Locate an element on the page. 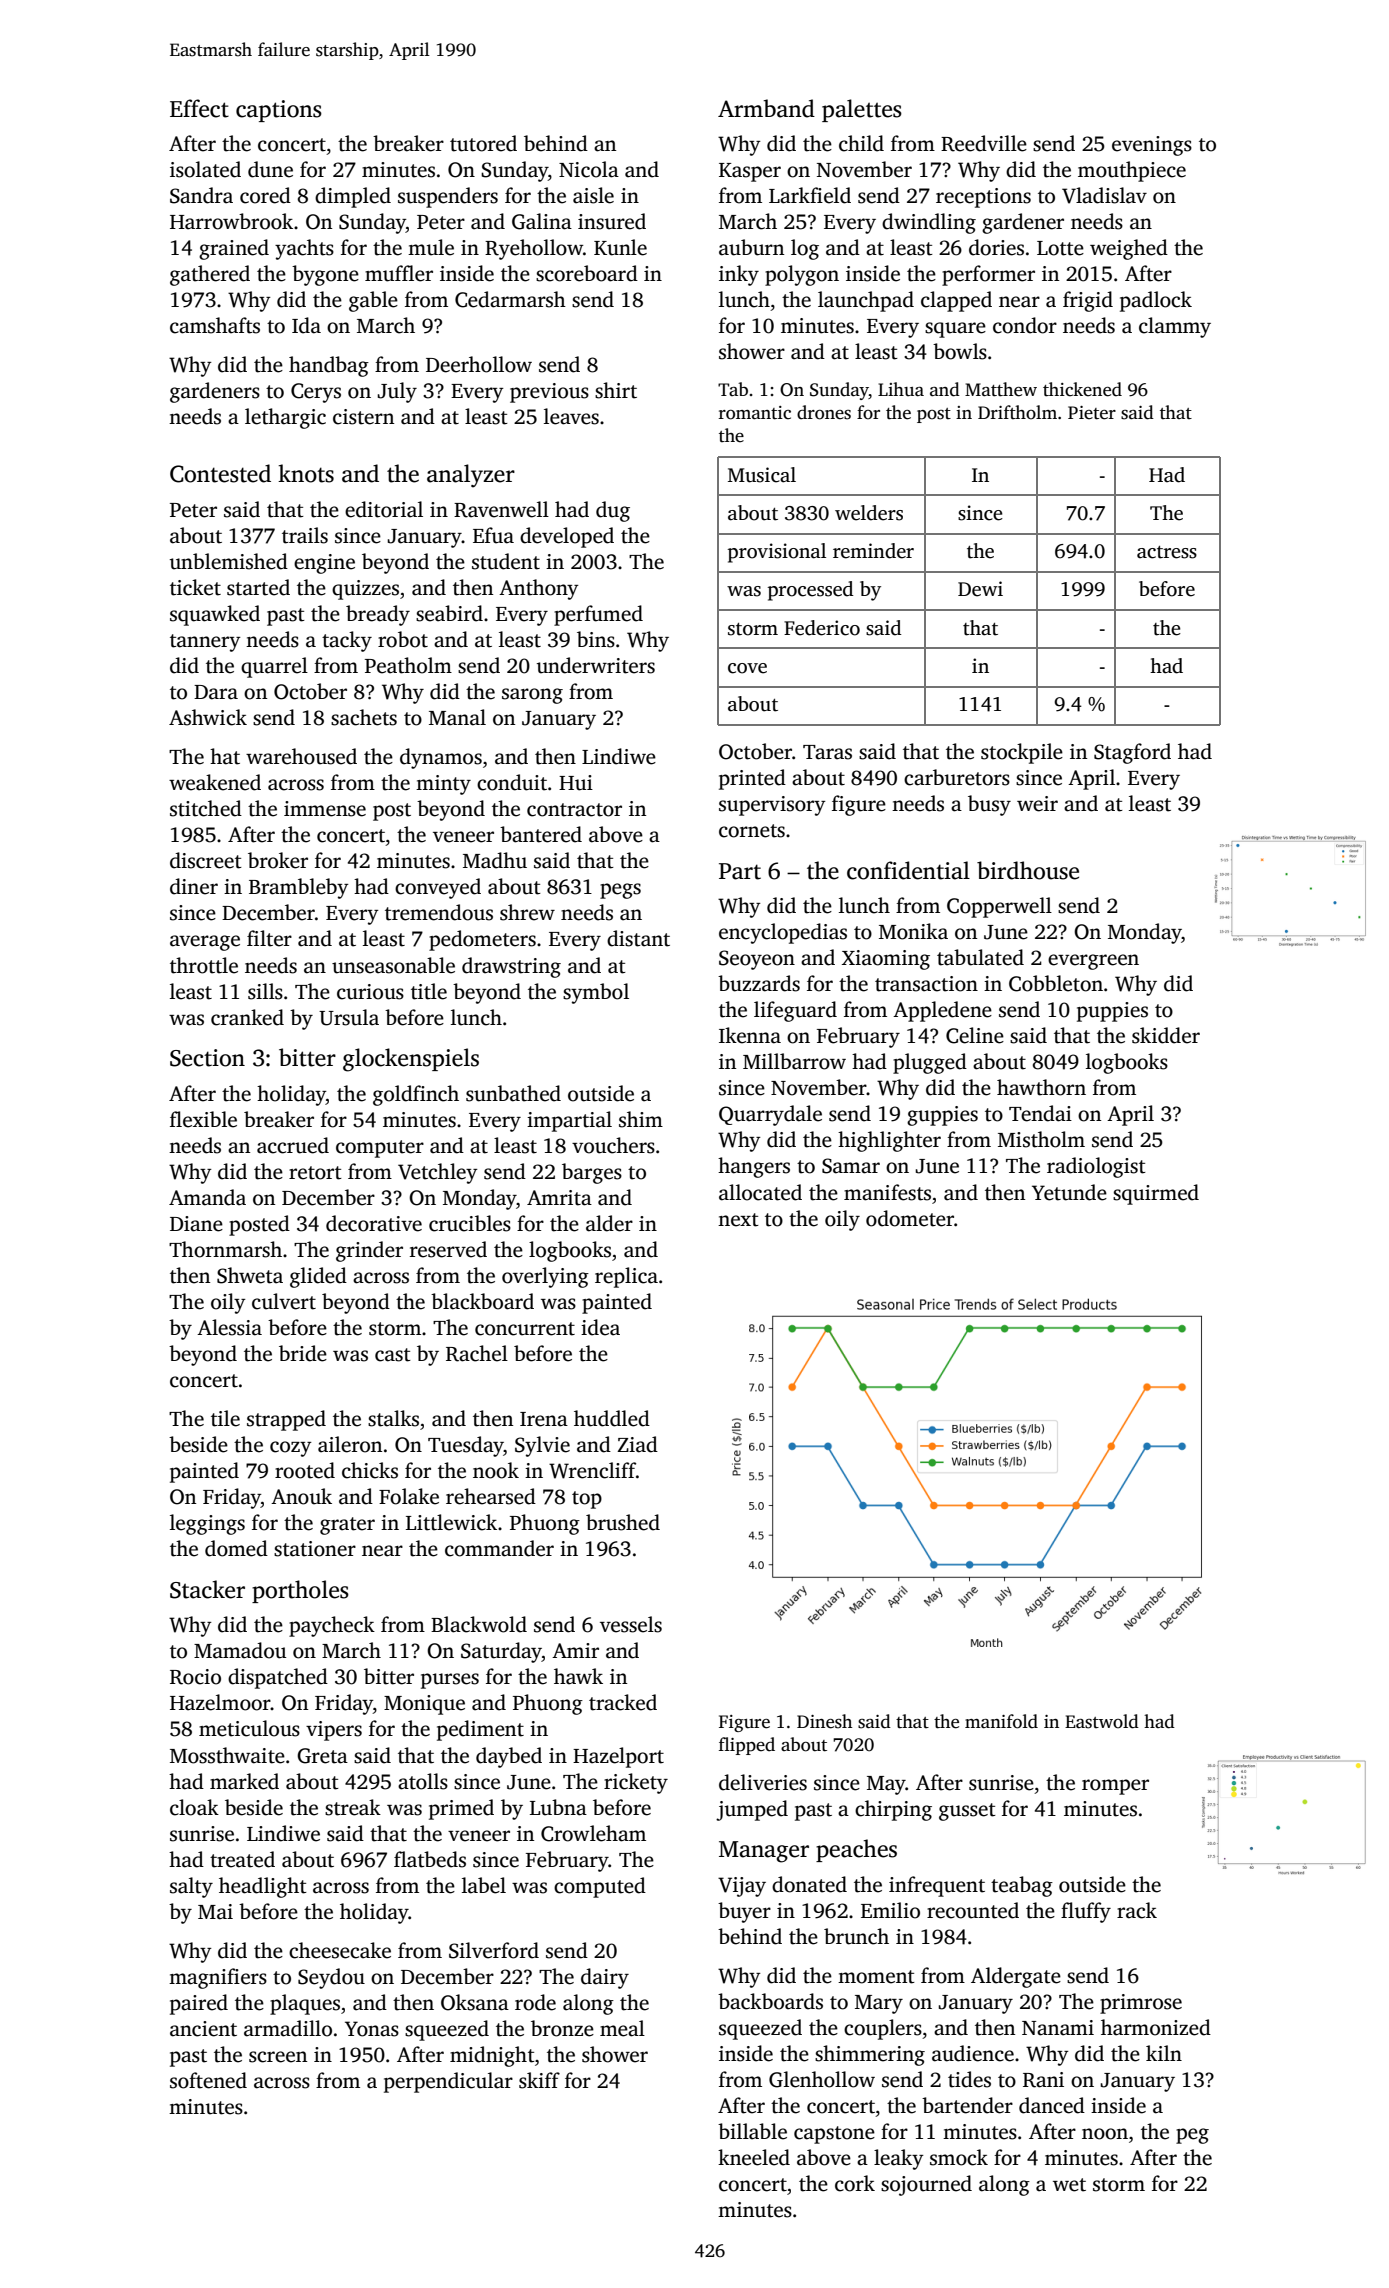  Hui is located at coordinates (576, 783).
